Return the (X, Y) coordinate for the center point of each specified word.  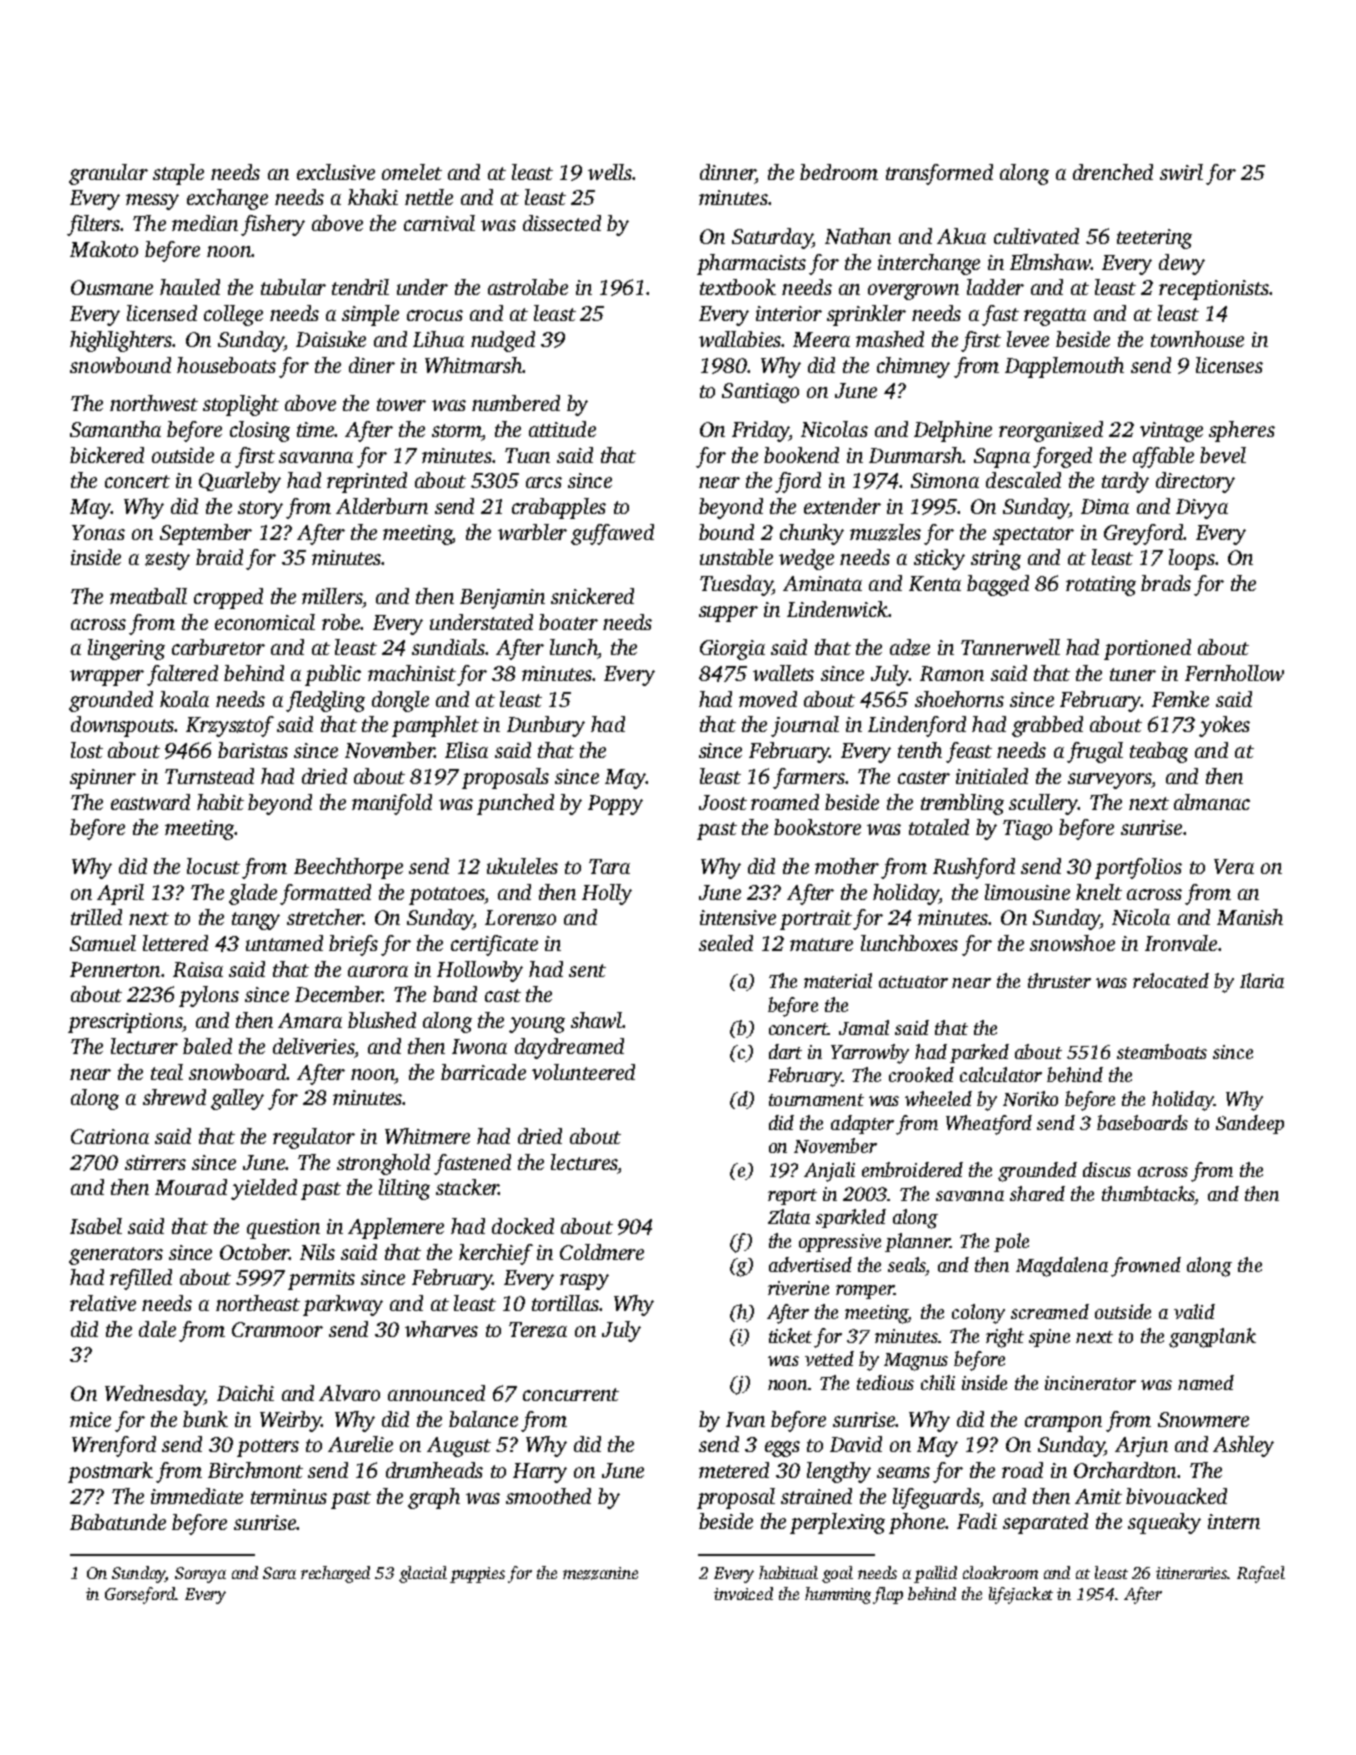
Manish (1250, 917)
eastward (150, 802)
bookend (801, 455)
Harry (540, 1473)
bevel (1223, 455)
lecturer (144, 1046)
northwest (154, 403)
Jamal (864, 1027)
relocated (1171, 980)
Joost (723, 802)
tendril (360, 287)
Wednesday (154, 1395)
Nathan (858, 236)
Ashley (1243, 1446)
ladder (995, 287)
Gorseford (140, 1595)
